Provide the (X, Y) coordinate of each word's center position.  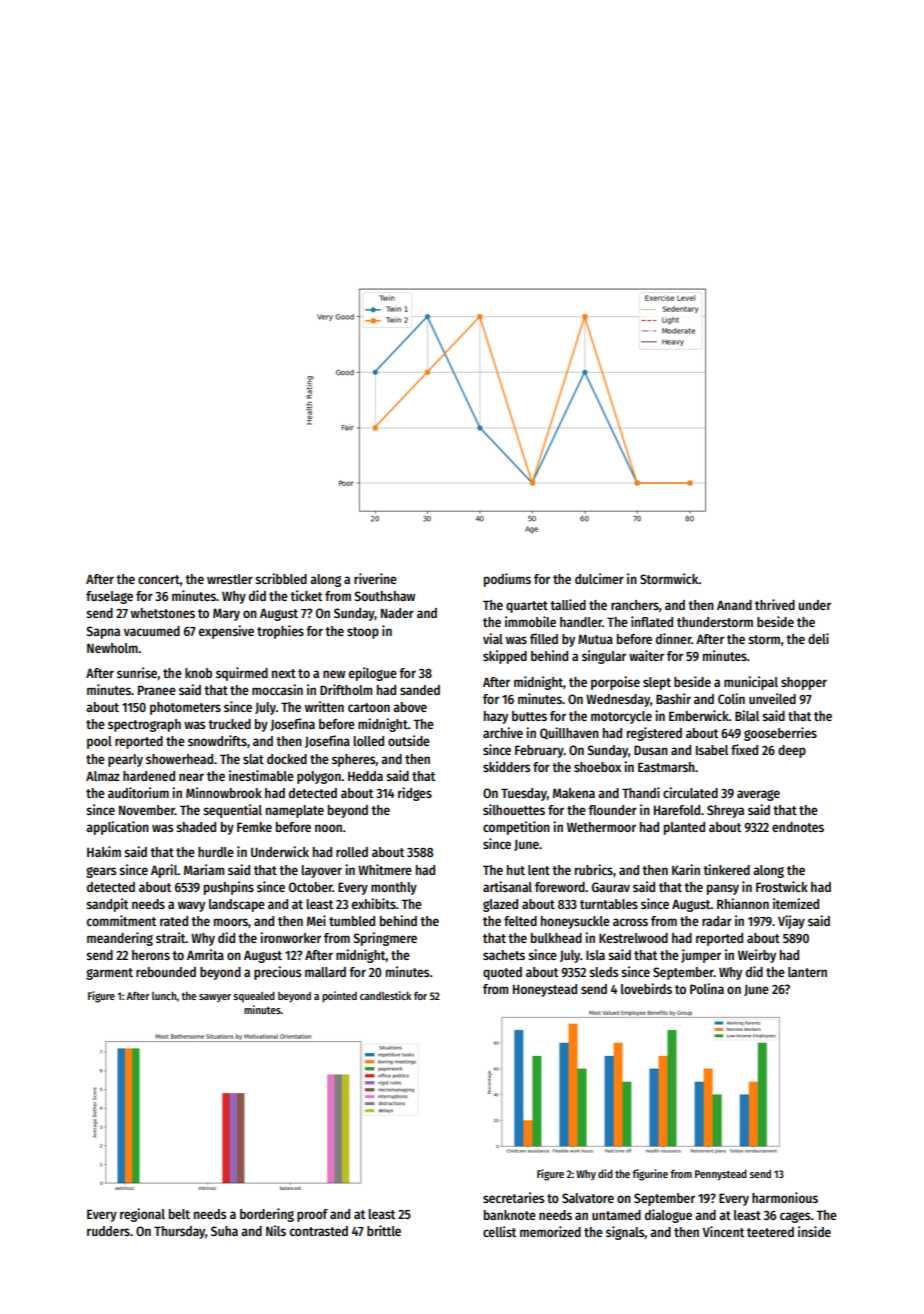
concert (159, 579)
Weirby (757, 956)
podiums (507, 580)
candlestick (385, 995)
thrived (775, 604)
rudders (108, 1231)
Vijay (791, 922)
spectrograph (144, 725)
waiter (646, 655)
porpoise (615, 683)
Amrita (205, 954)
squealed (254, 997)
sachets (504, 955)
